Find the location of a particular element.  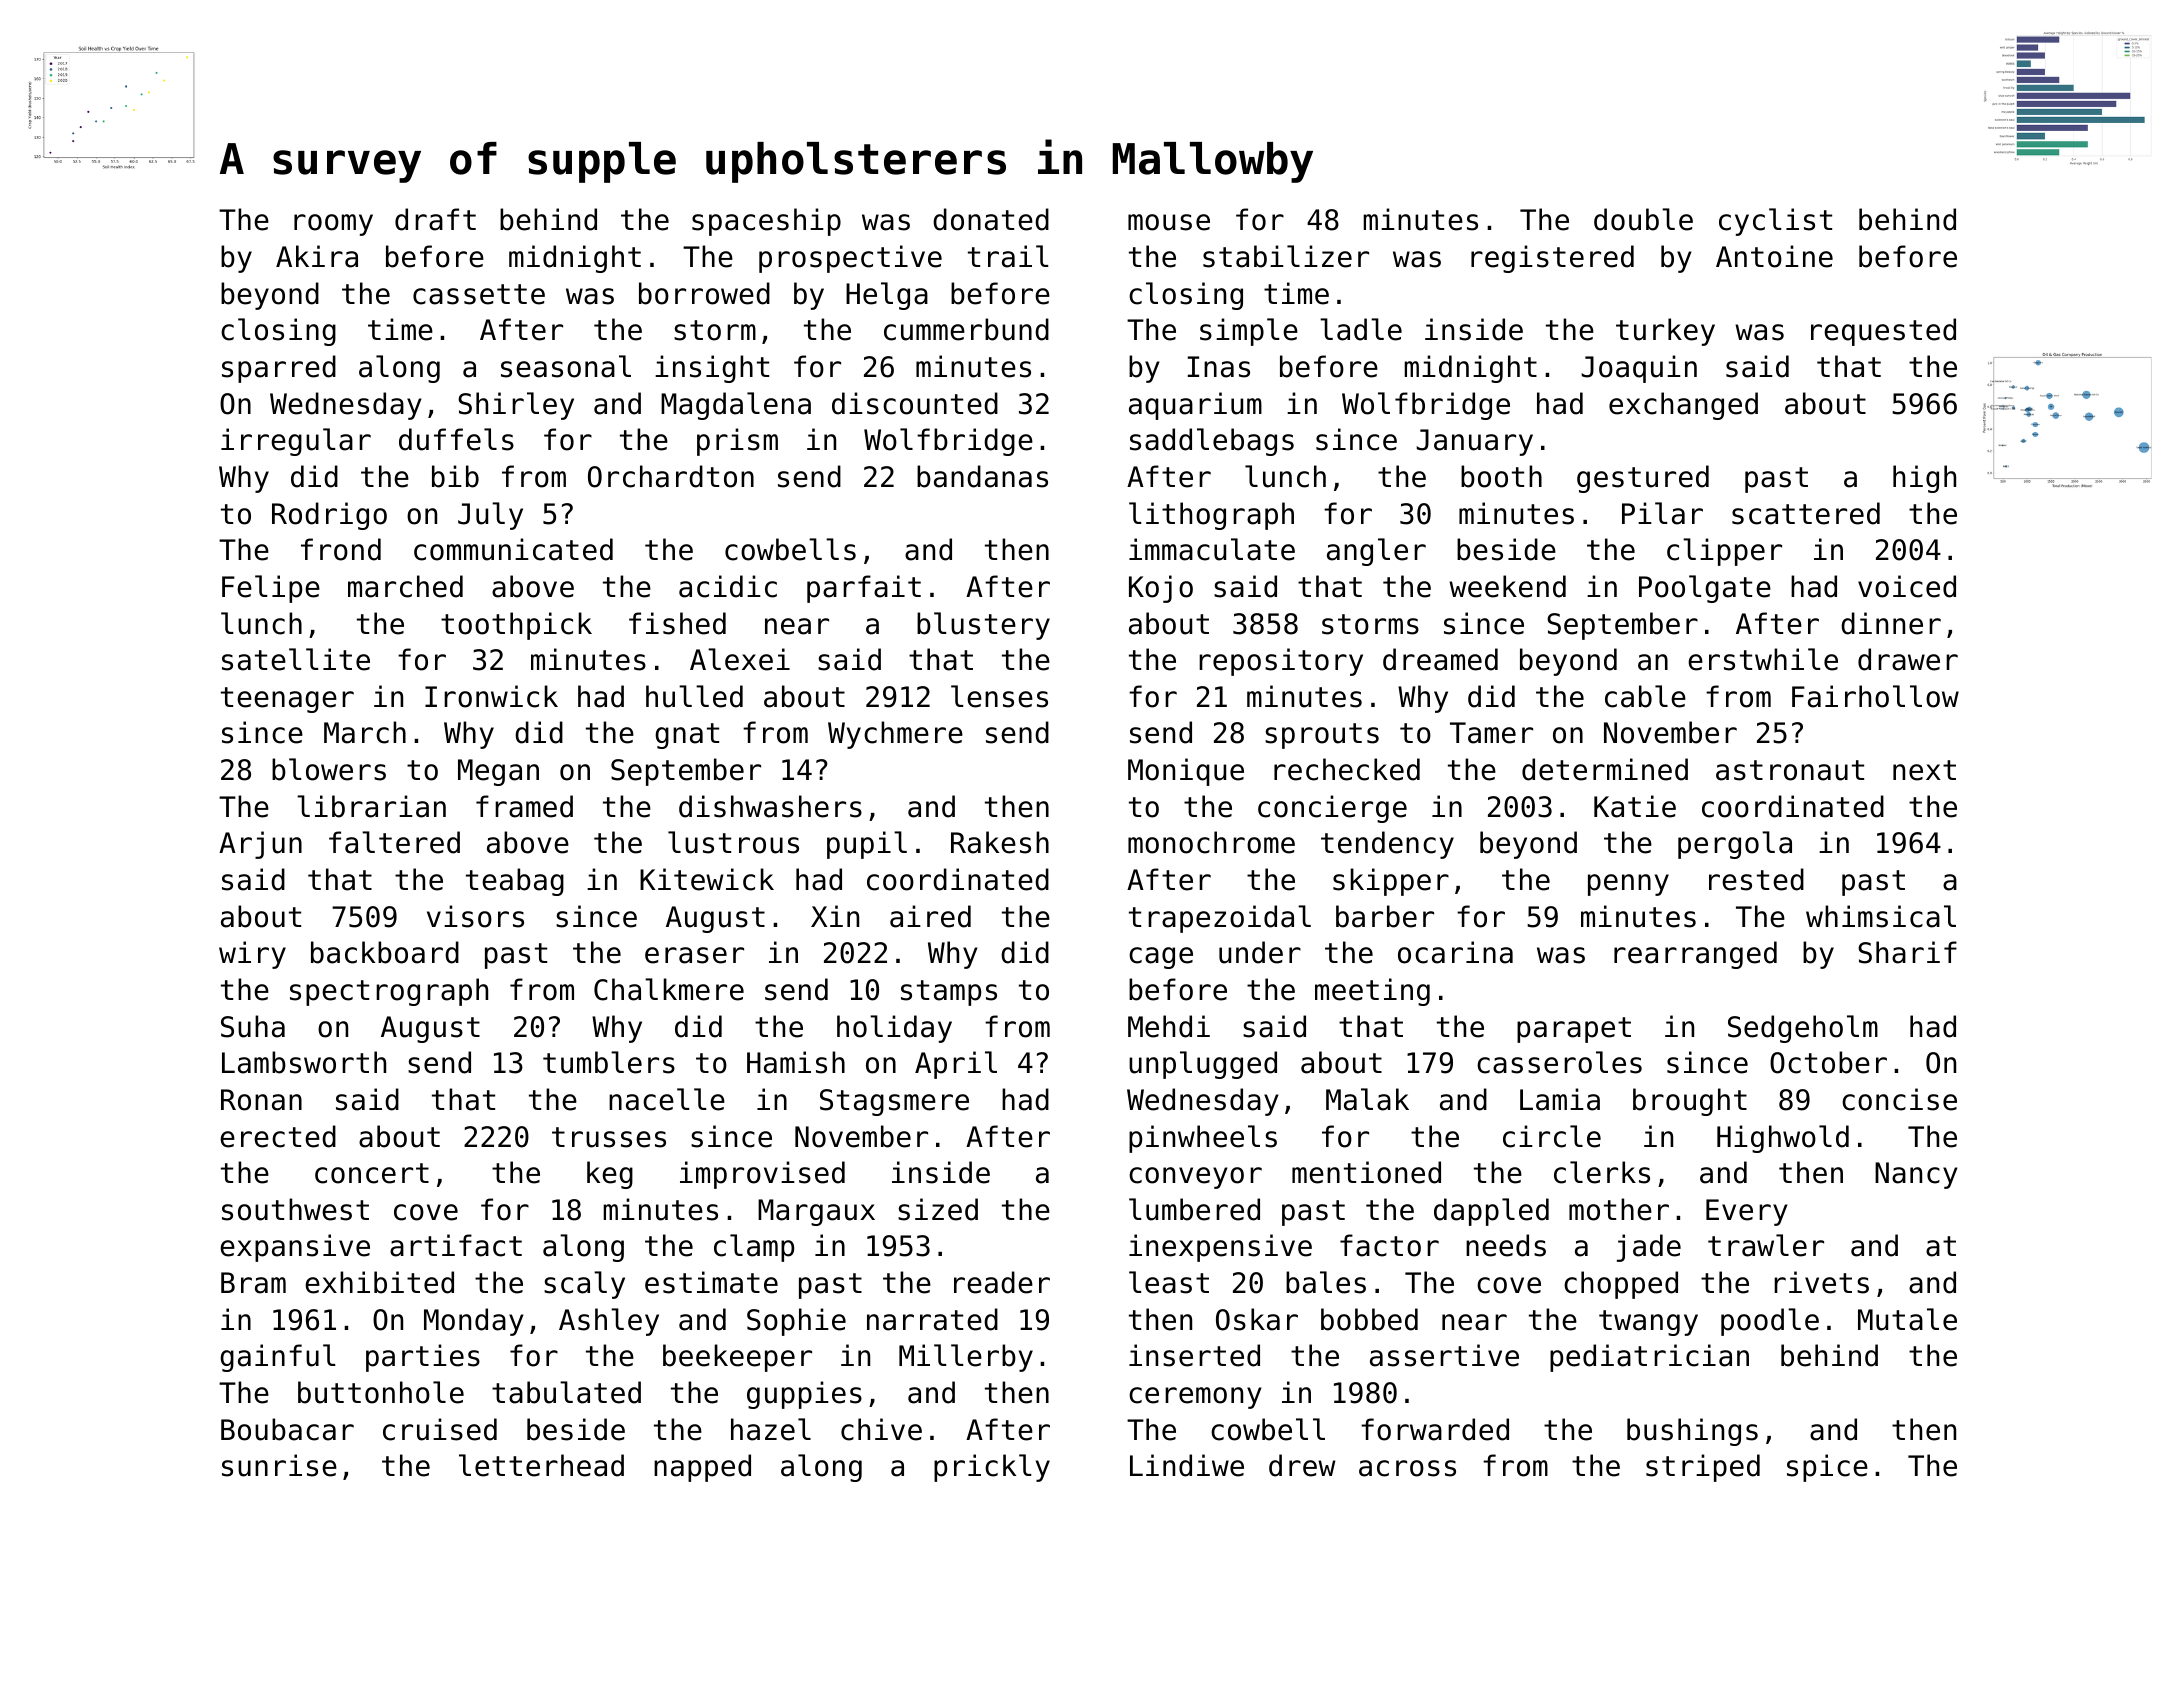

gnat is located at coordinates (687, 736).
